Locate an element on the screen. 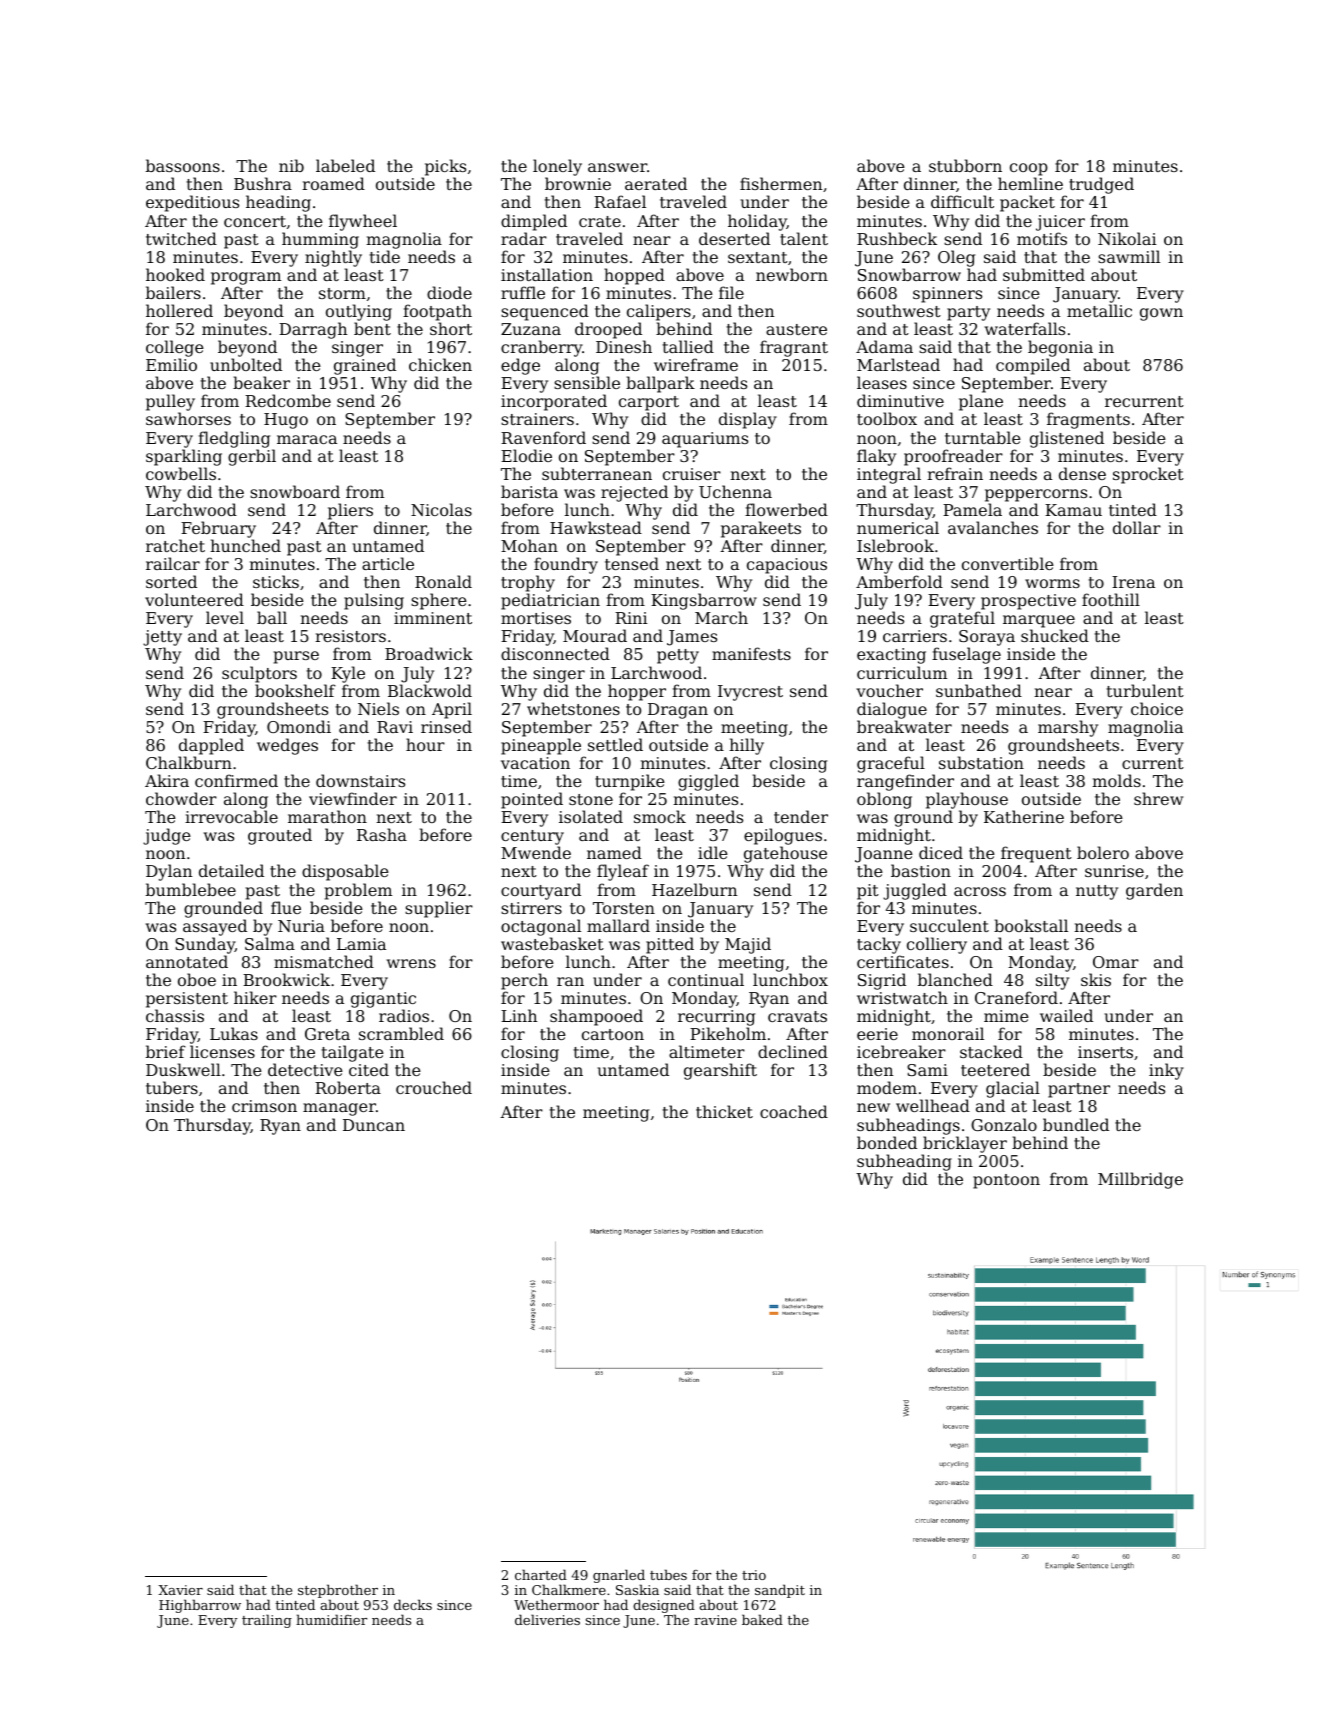  inky is located at coordinates (1166, 1071).
